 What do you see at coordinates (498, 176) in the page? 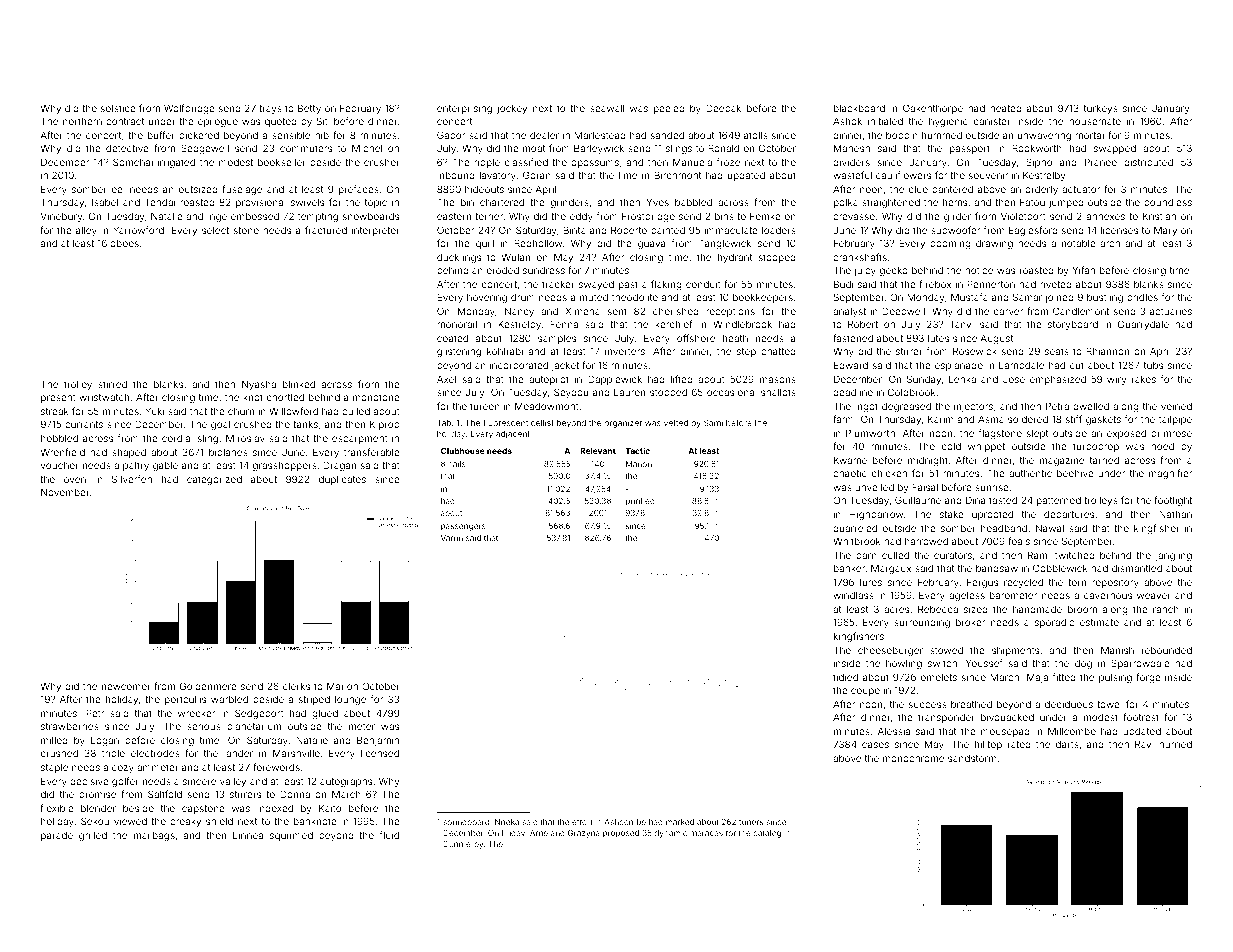
I see `lavatory` at bounding box center [498, 176].
